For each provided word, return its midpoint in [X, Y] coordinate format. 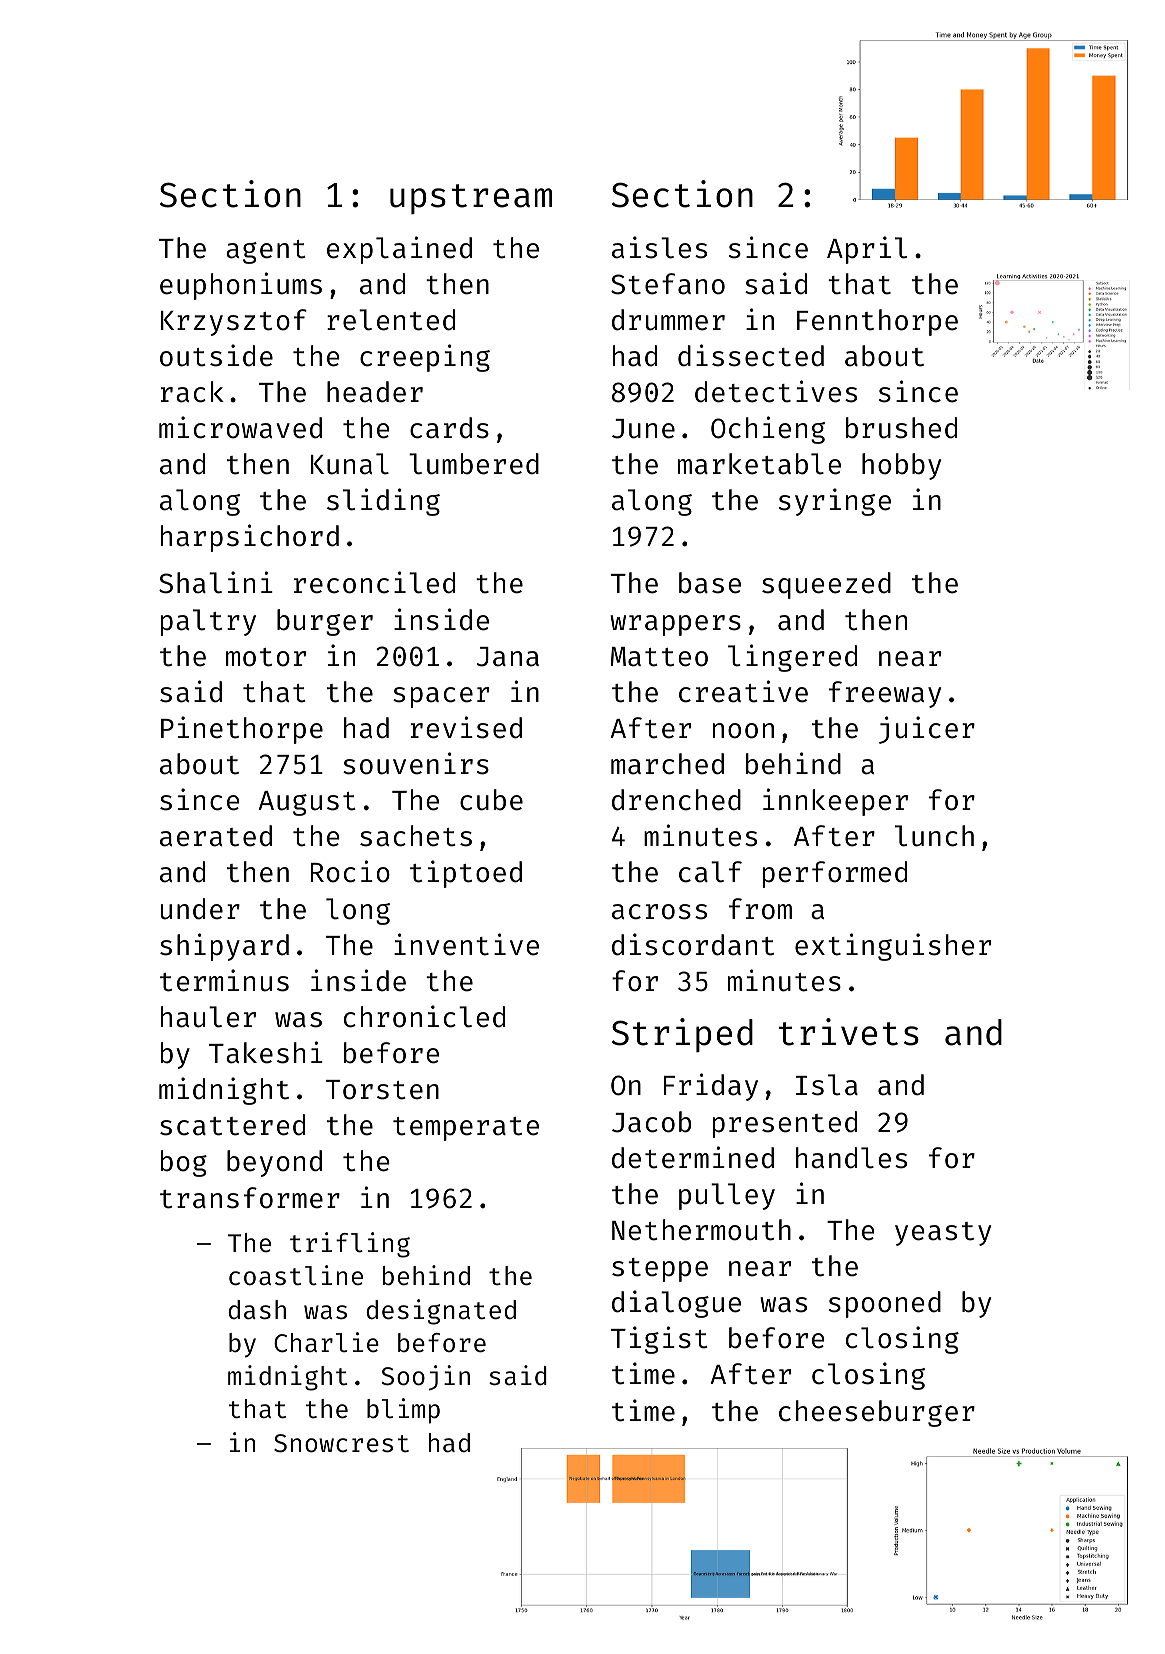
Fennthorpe [877, 322]
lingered [792, 658]
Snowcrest [341, 1443]
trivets [848, 1032]
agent [266, 252]
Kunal [350, 464]
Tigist [659, 1340]
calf [710, 872]
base [710, 583]
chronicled [424, 1016]
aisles [659, 247]
